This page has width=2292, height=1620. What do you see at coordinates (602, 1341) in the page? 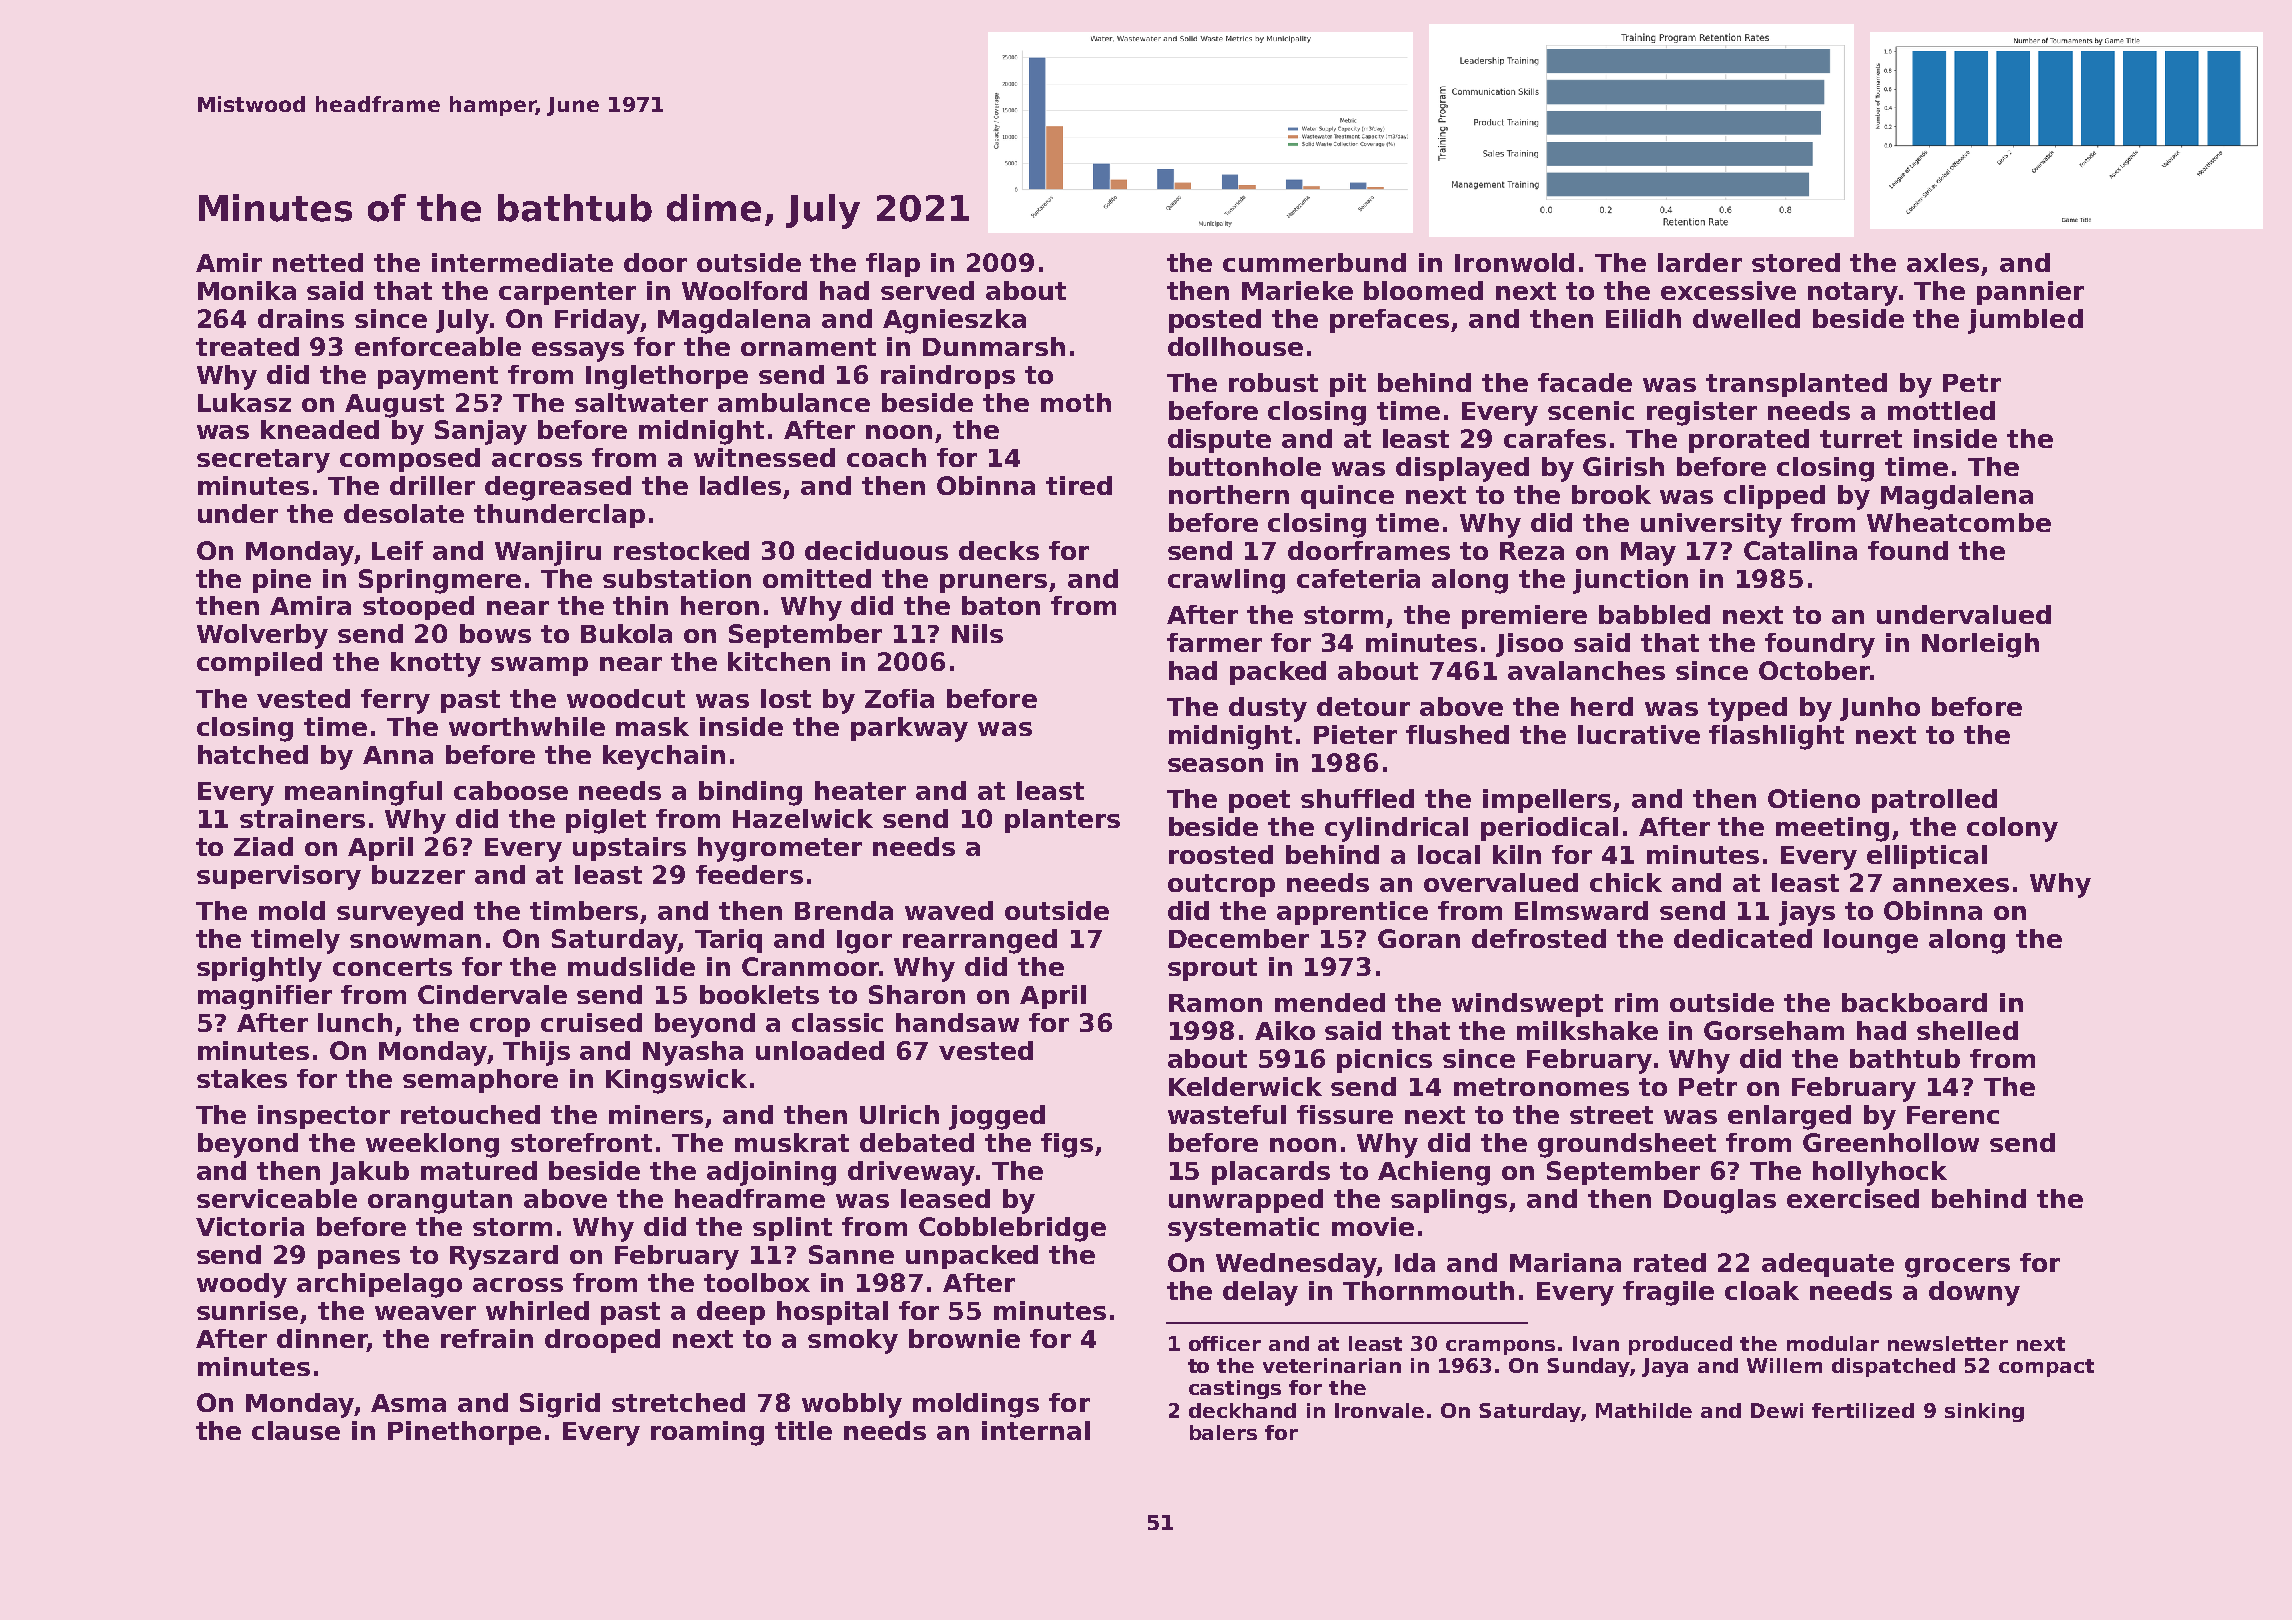
I see `drooped` at bounding box center [602, 1341].
